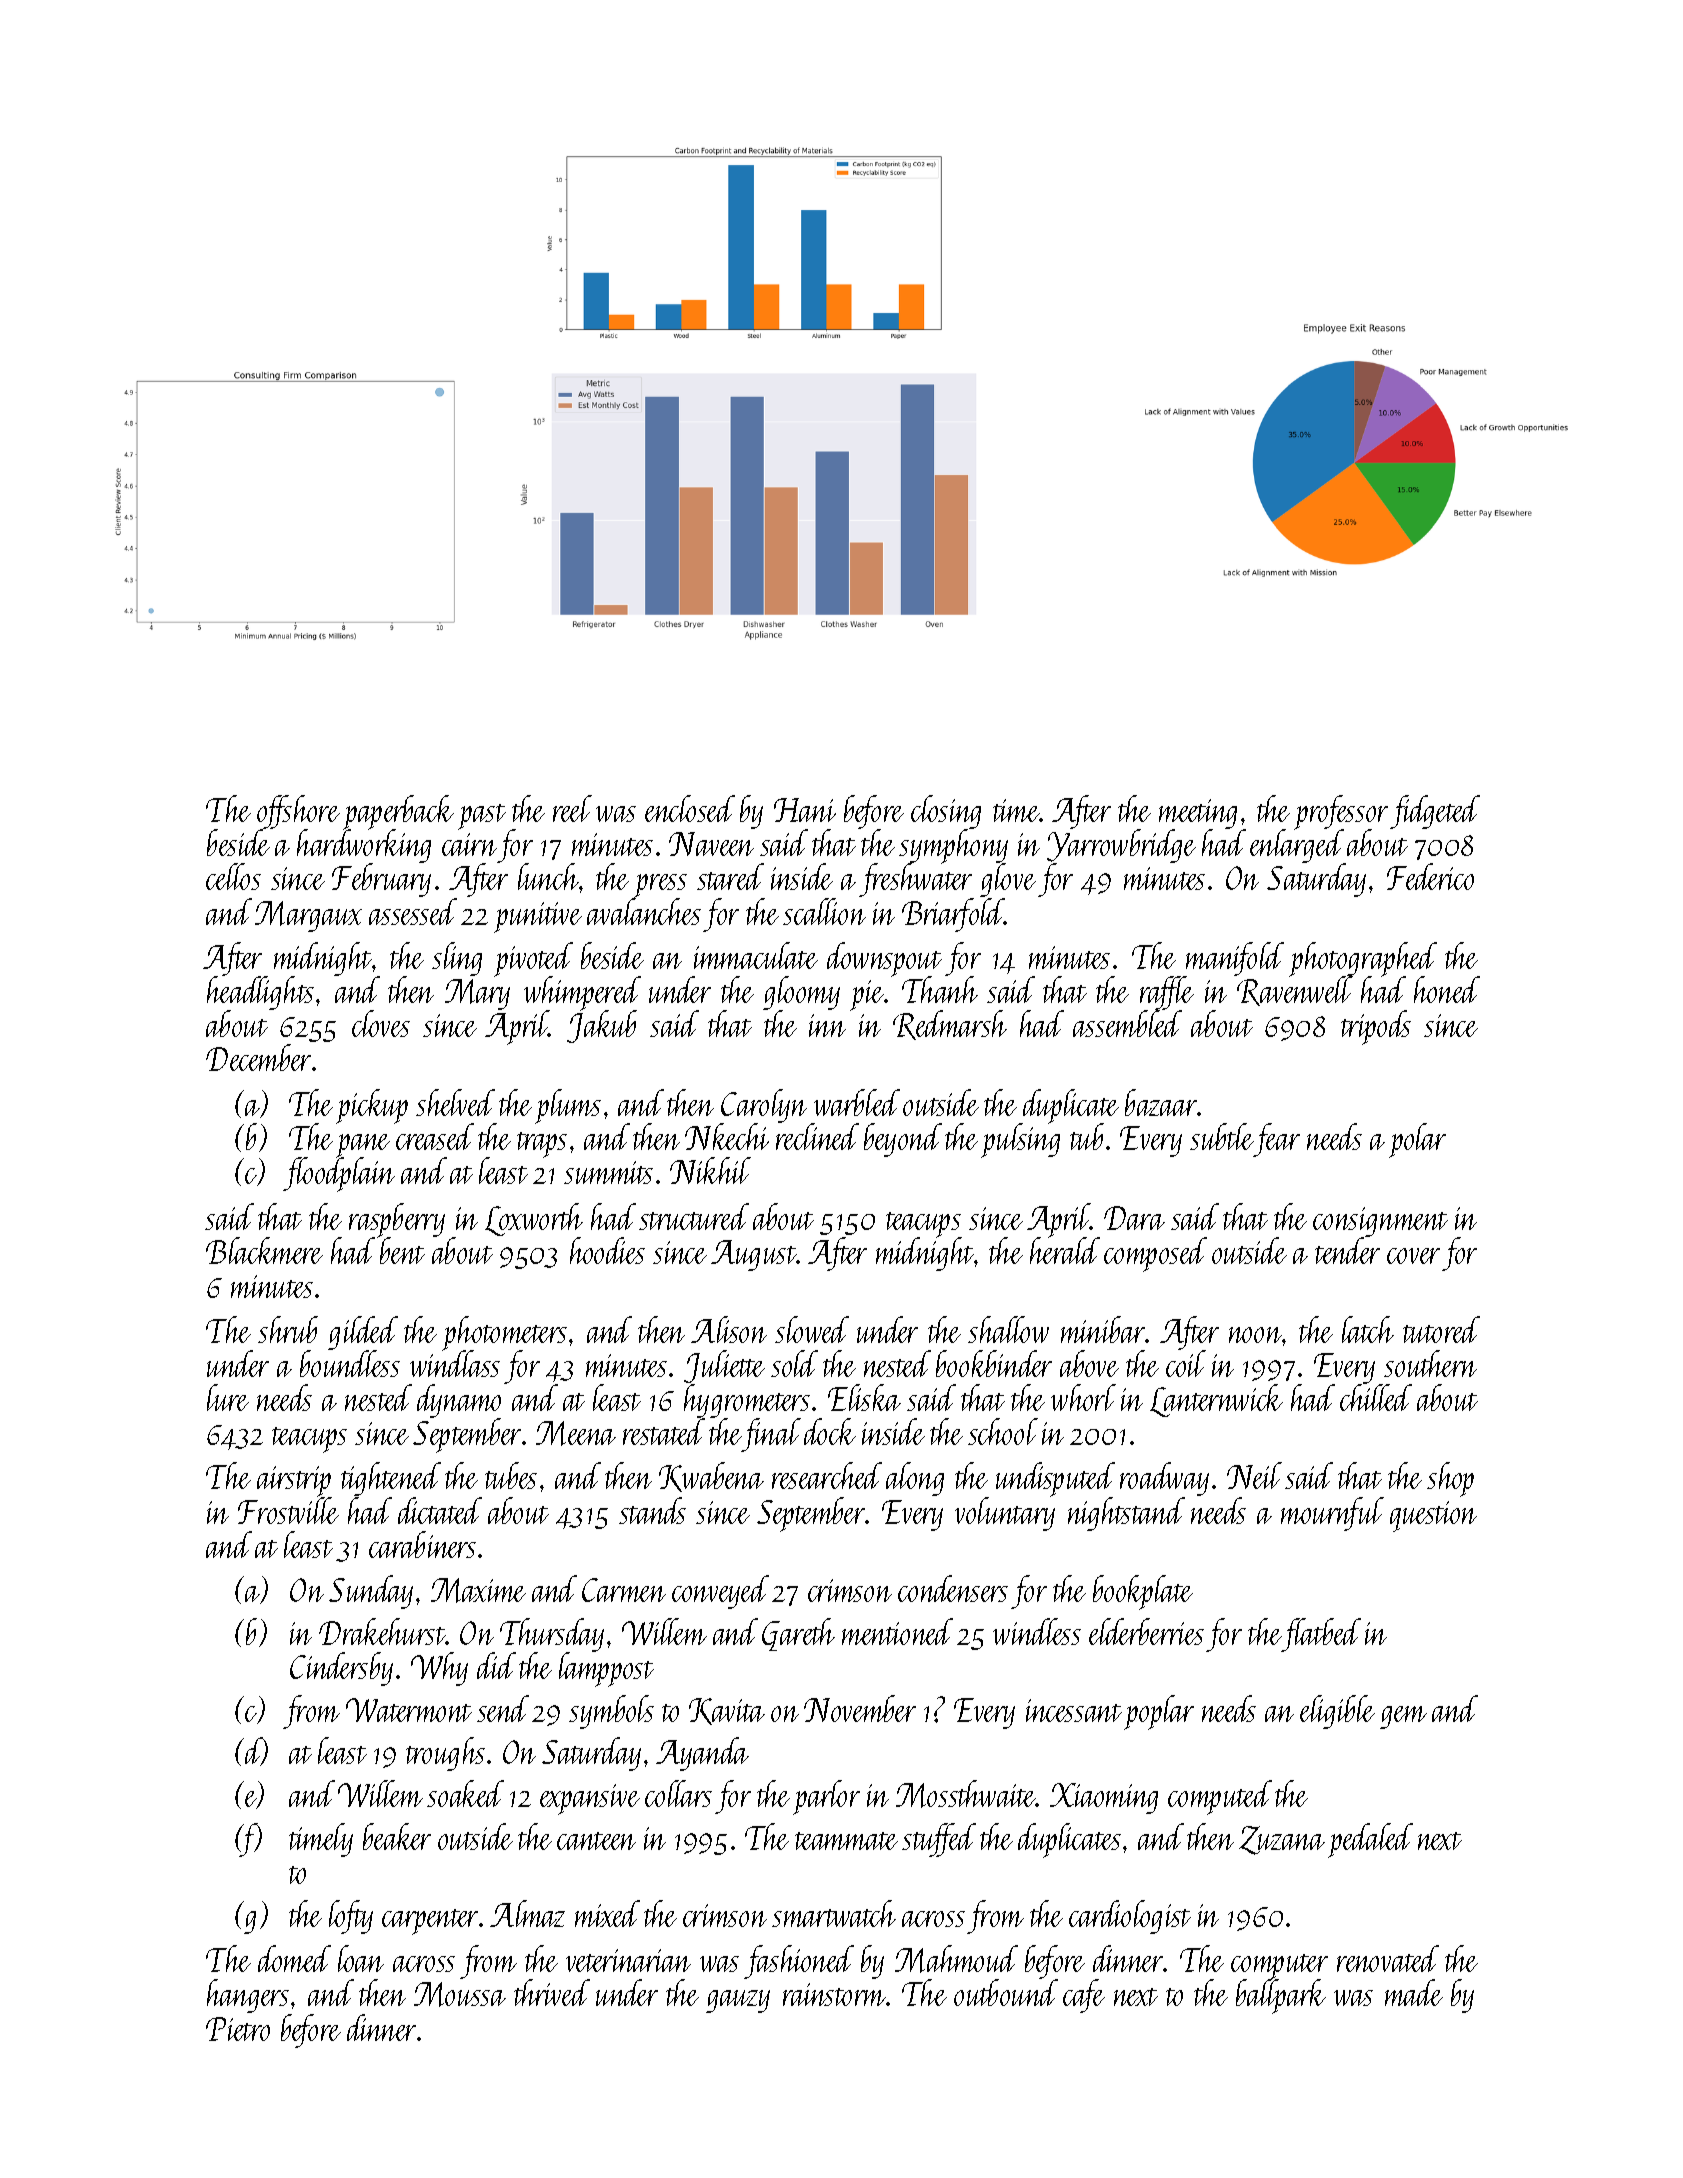  What do you see at coordinates (1380, 1222) in the document?
I see `consignment` at bounding box center [1380, 1222].
